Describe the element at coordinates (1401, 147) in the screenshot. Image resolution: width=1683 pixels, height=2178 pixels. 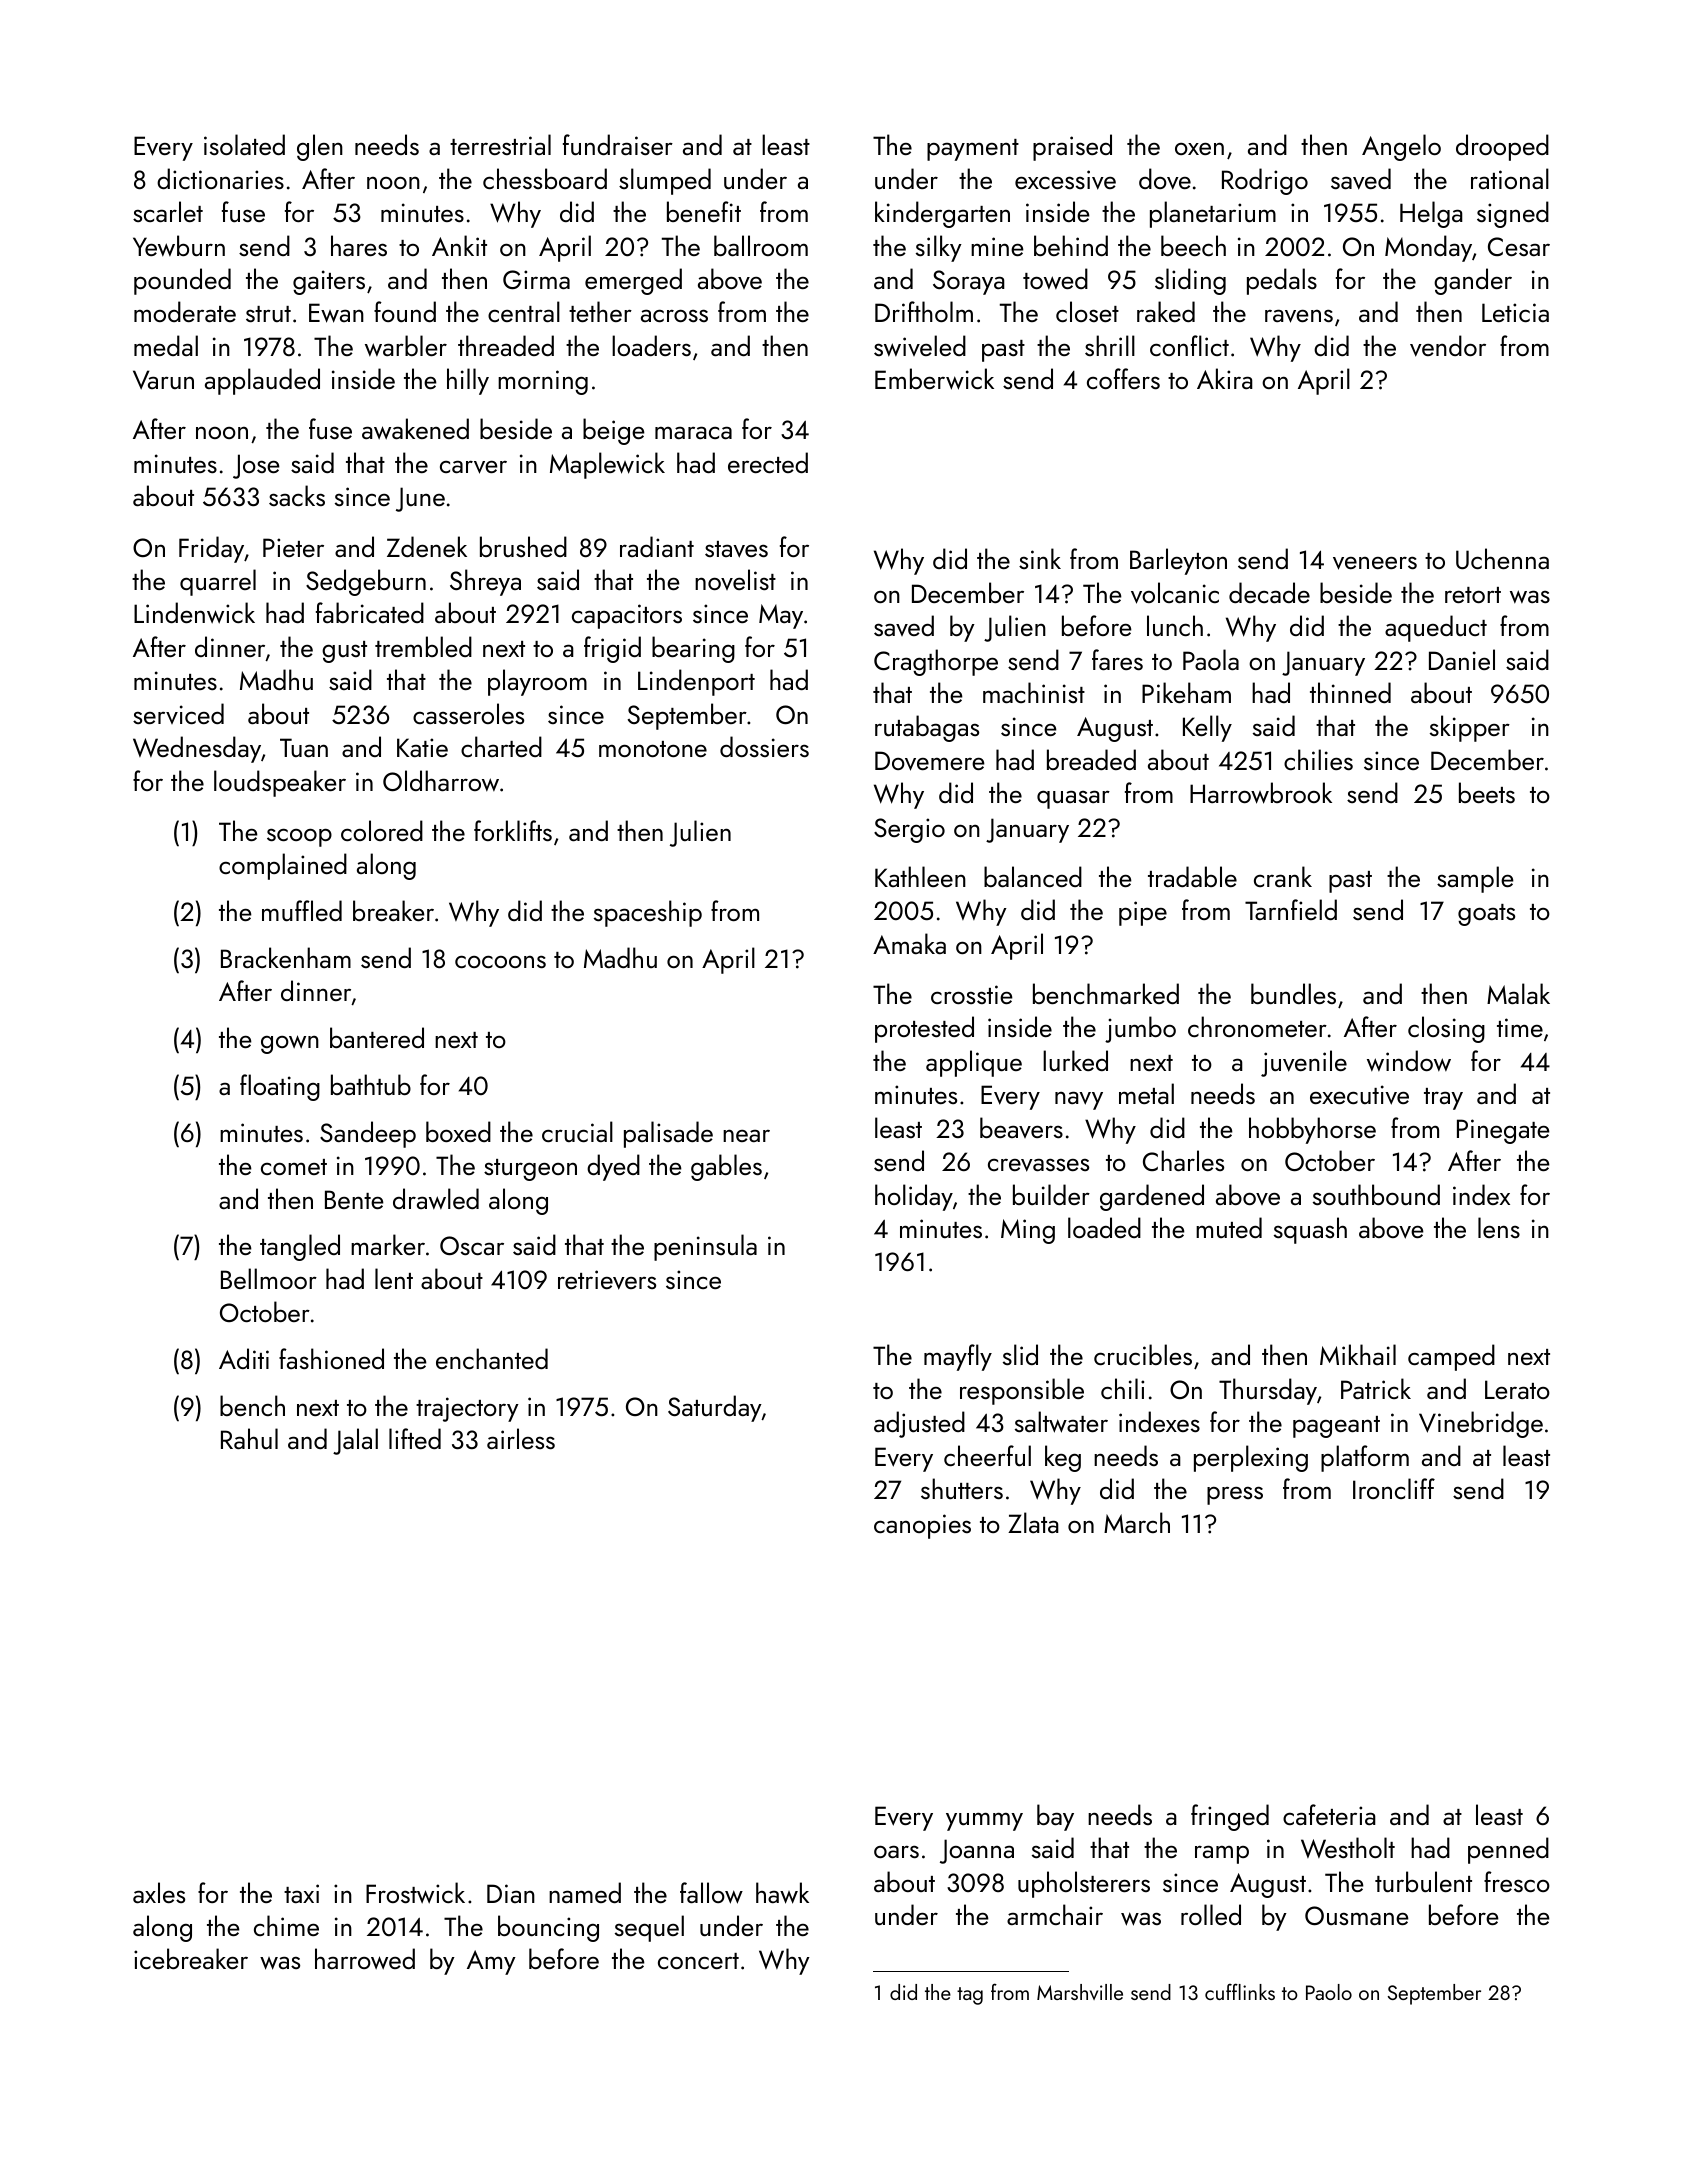
I see `Angelo` at that location.
